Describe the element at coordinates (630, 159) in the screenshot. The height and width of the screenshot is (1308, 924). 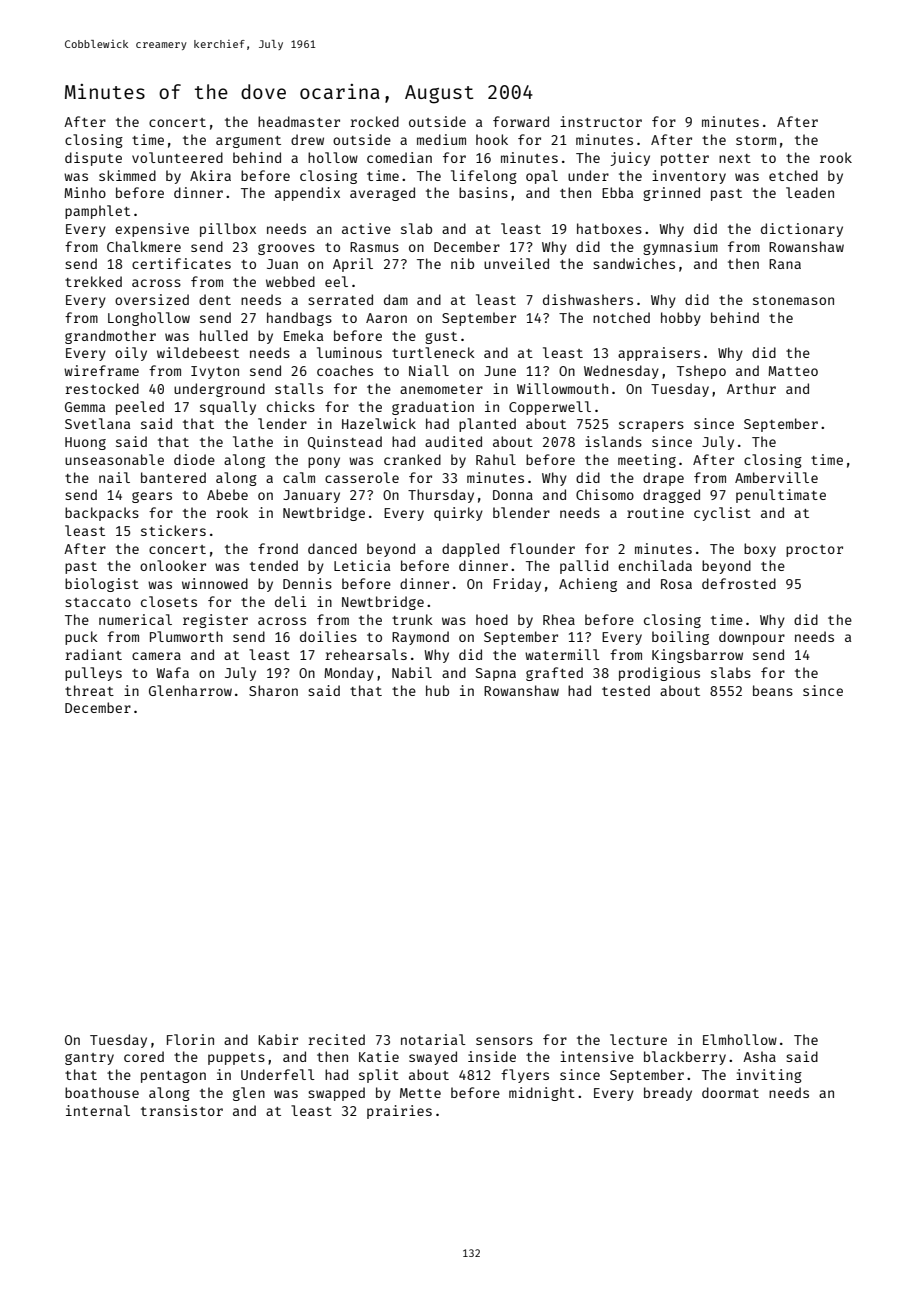
I see `juicy` at that location.
